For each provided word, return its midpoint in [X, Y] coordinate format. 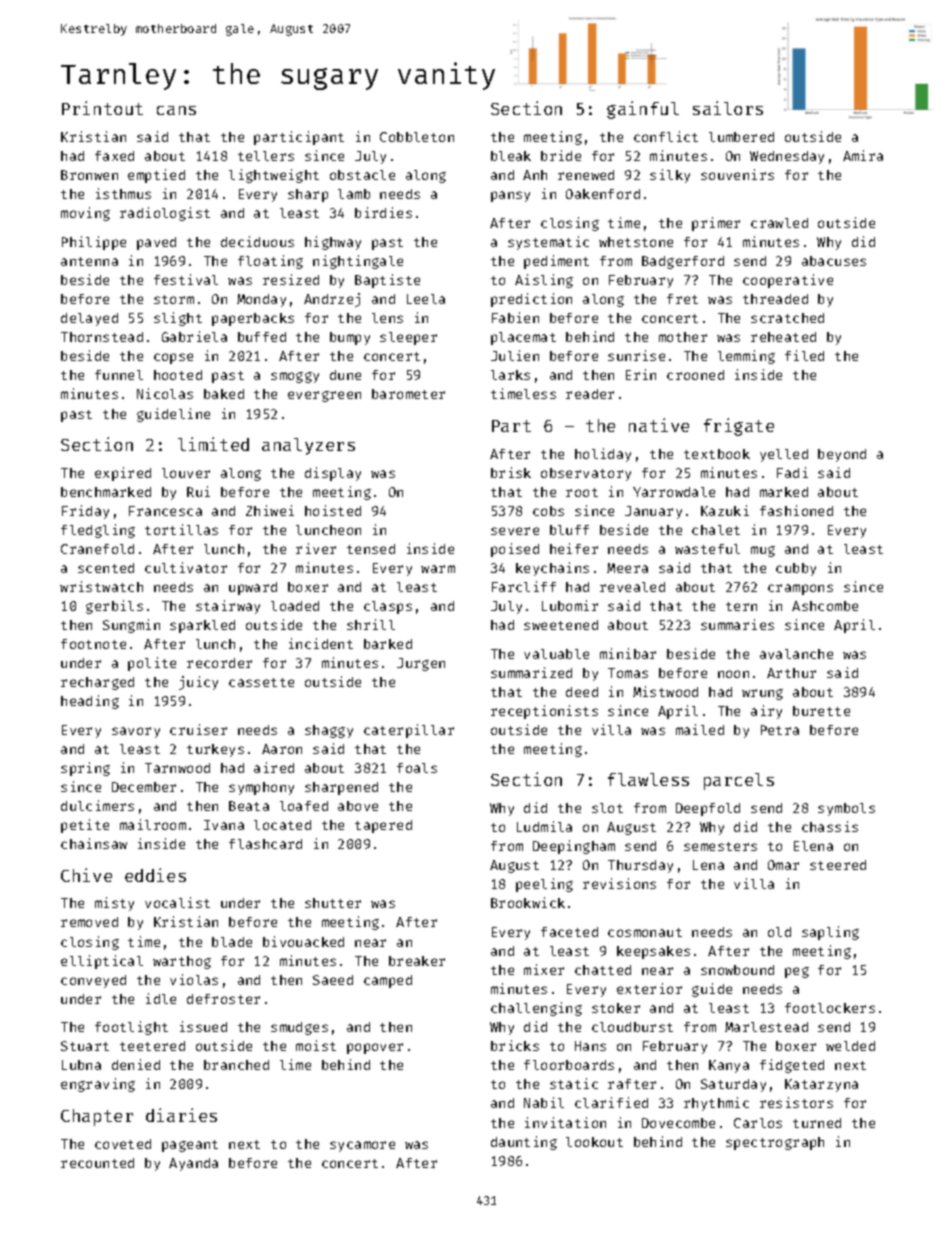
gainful [643, 110]
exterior [649, 988]
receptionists [544, 712]
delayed [89, 319]
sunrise [636, 355]
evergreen [324, 396]
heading [90, 702]
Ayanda [193, 1164]
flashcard [265, 844]
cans [176, 110]
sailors [728, 108]
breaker [417, 961]
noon [733, 674]
